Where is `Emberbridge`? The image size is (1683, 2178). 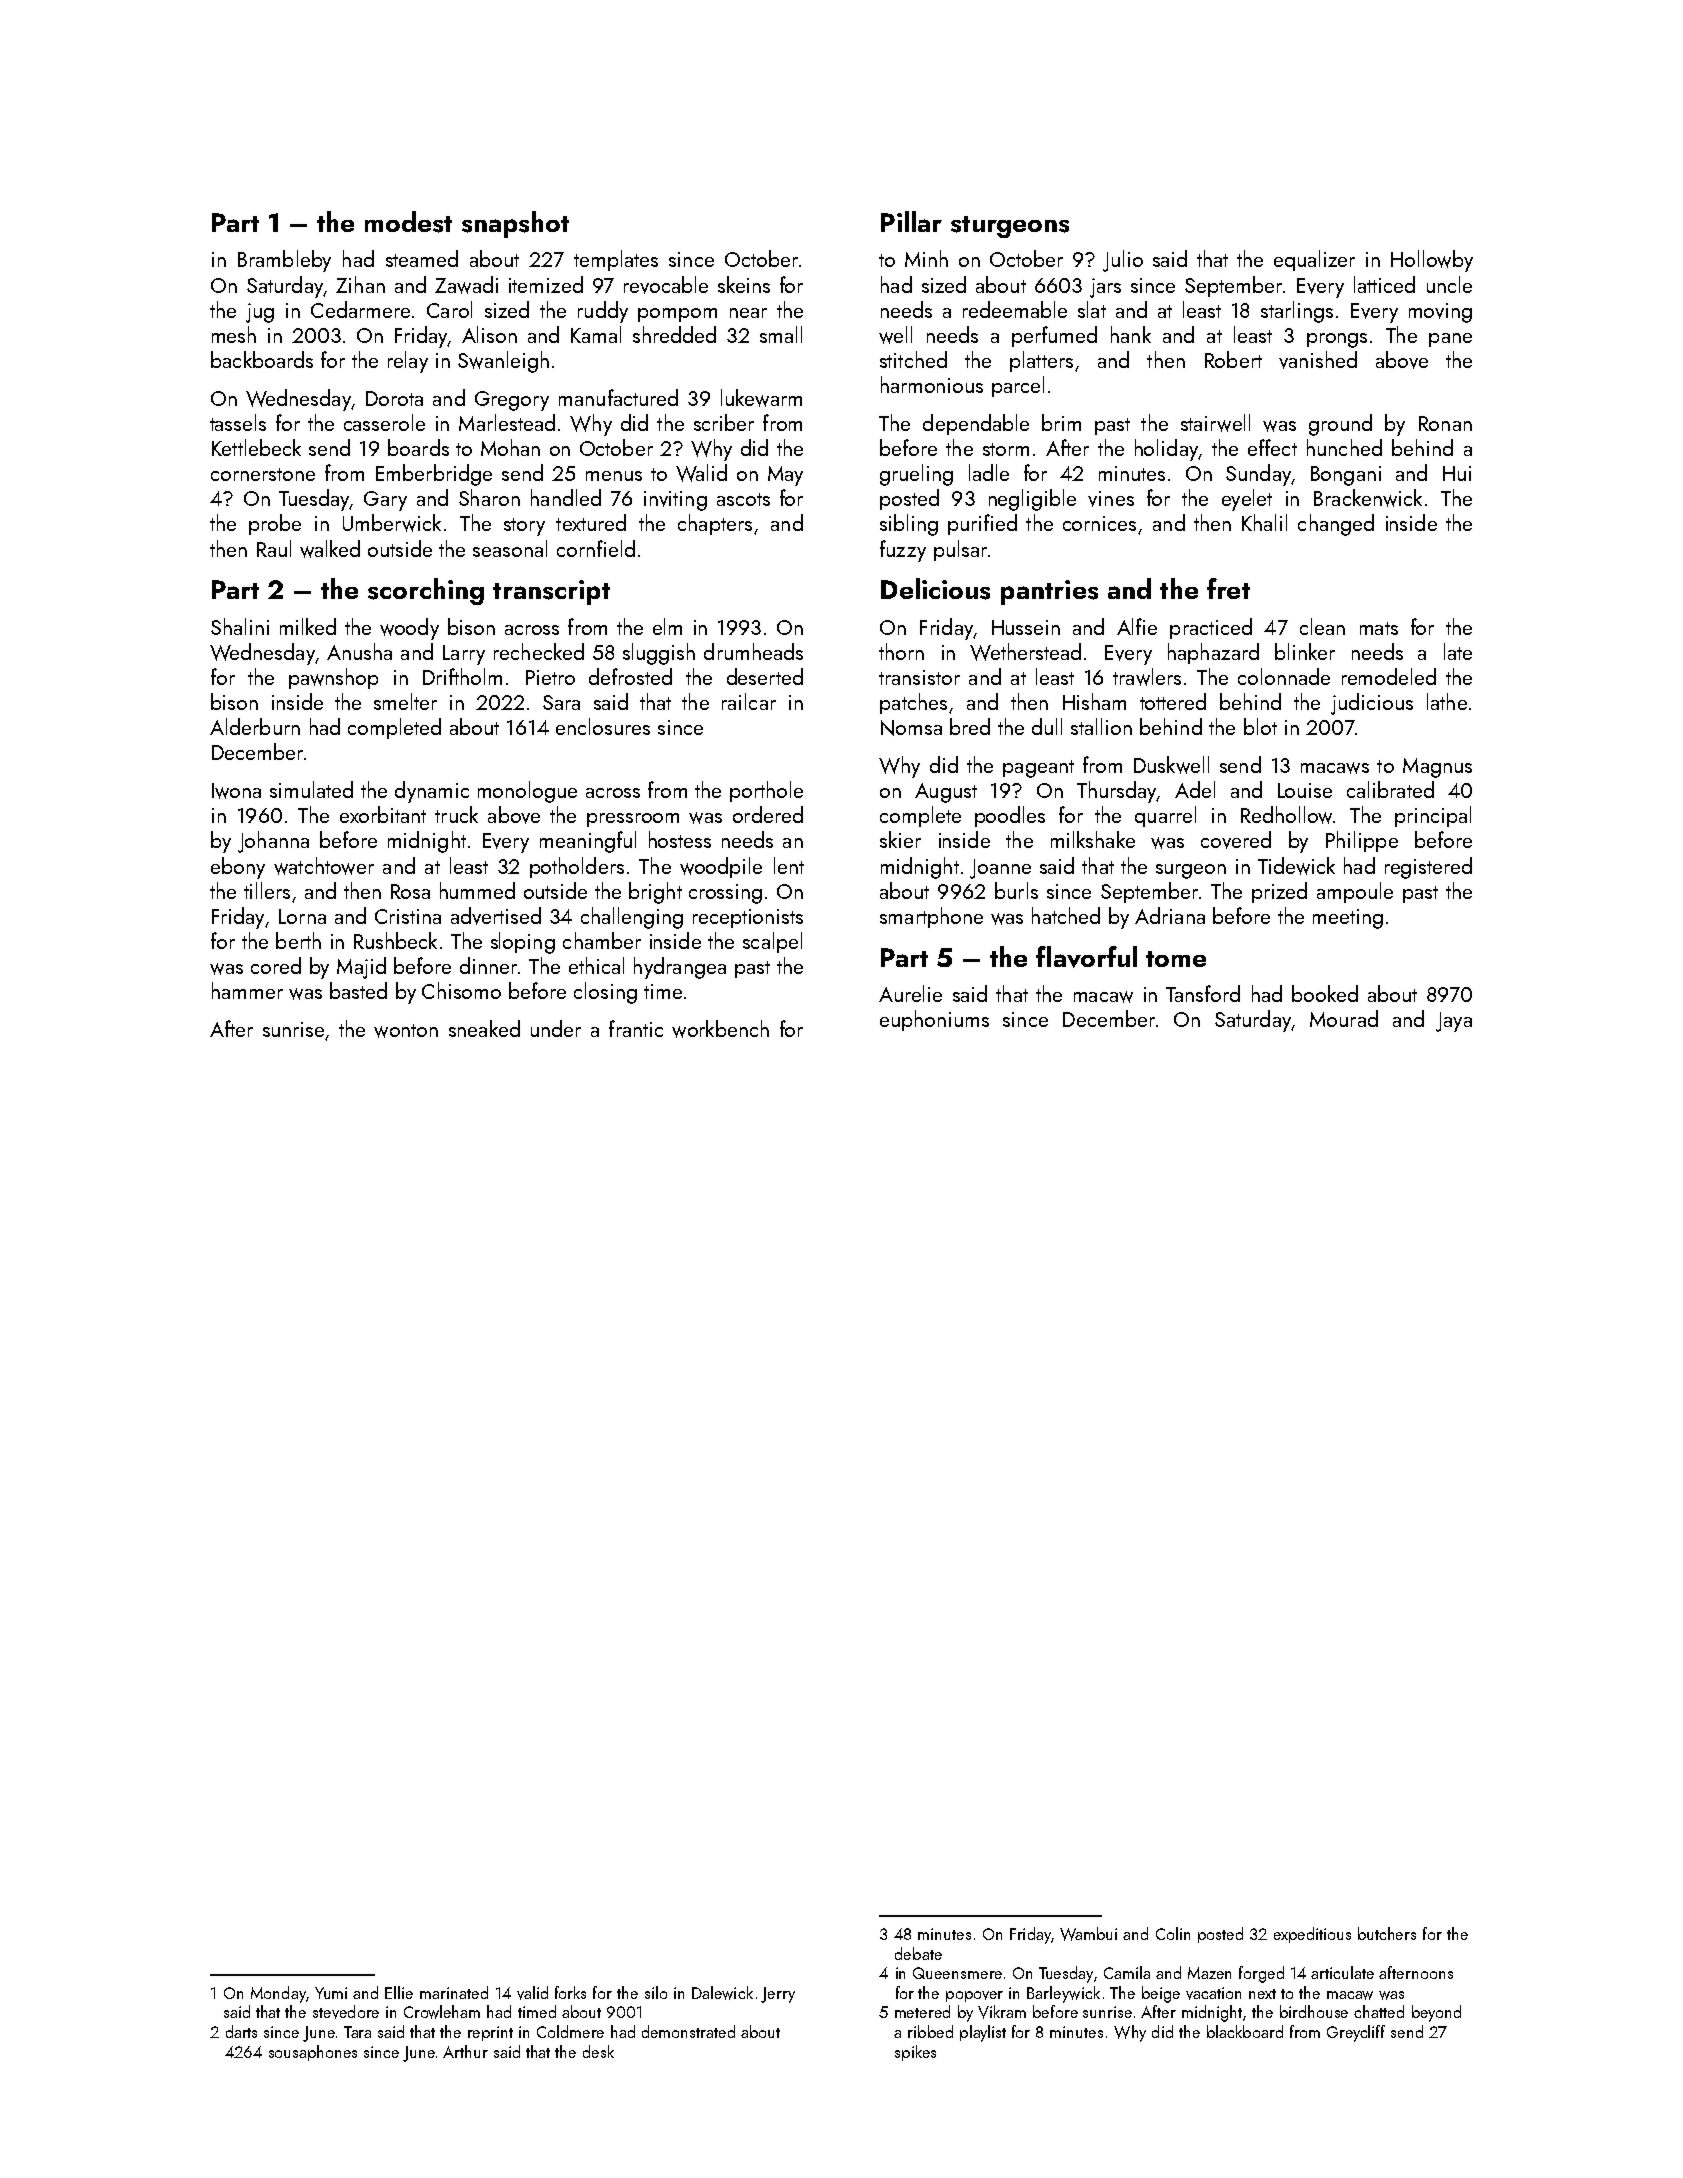
Emberbridge is located at coordinates (434, 475).
